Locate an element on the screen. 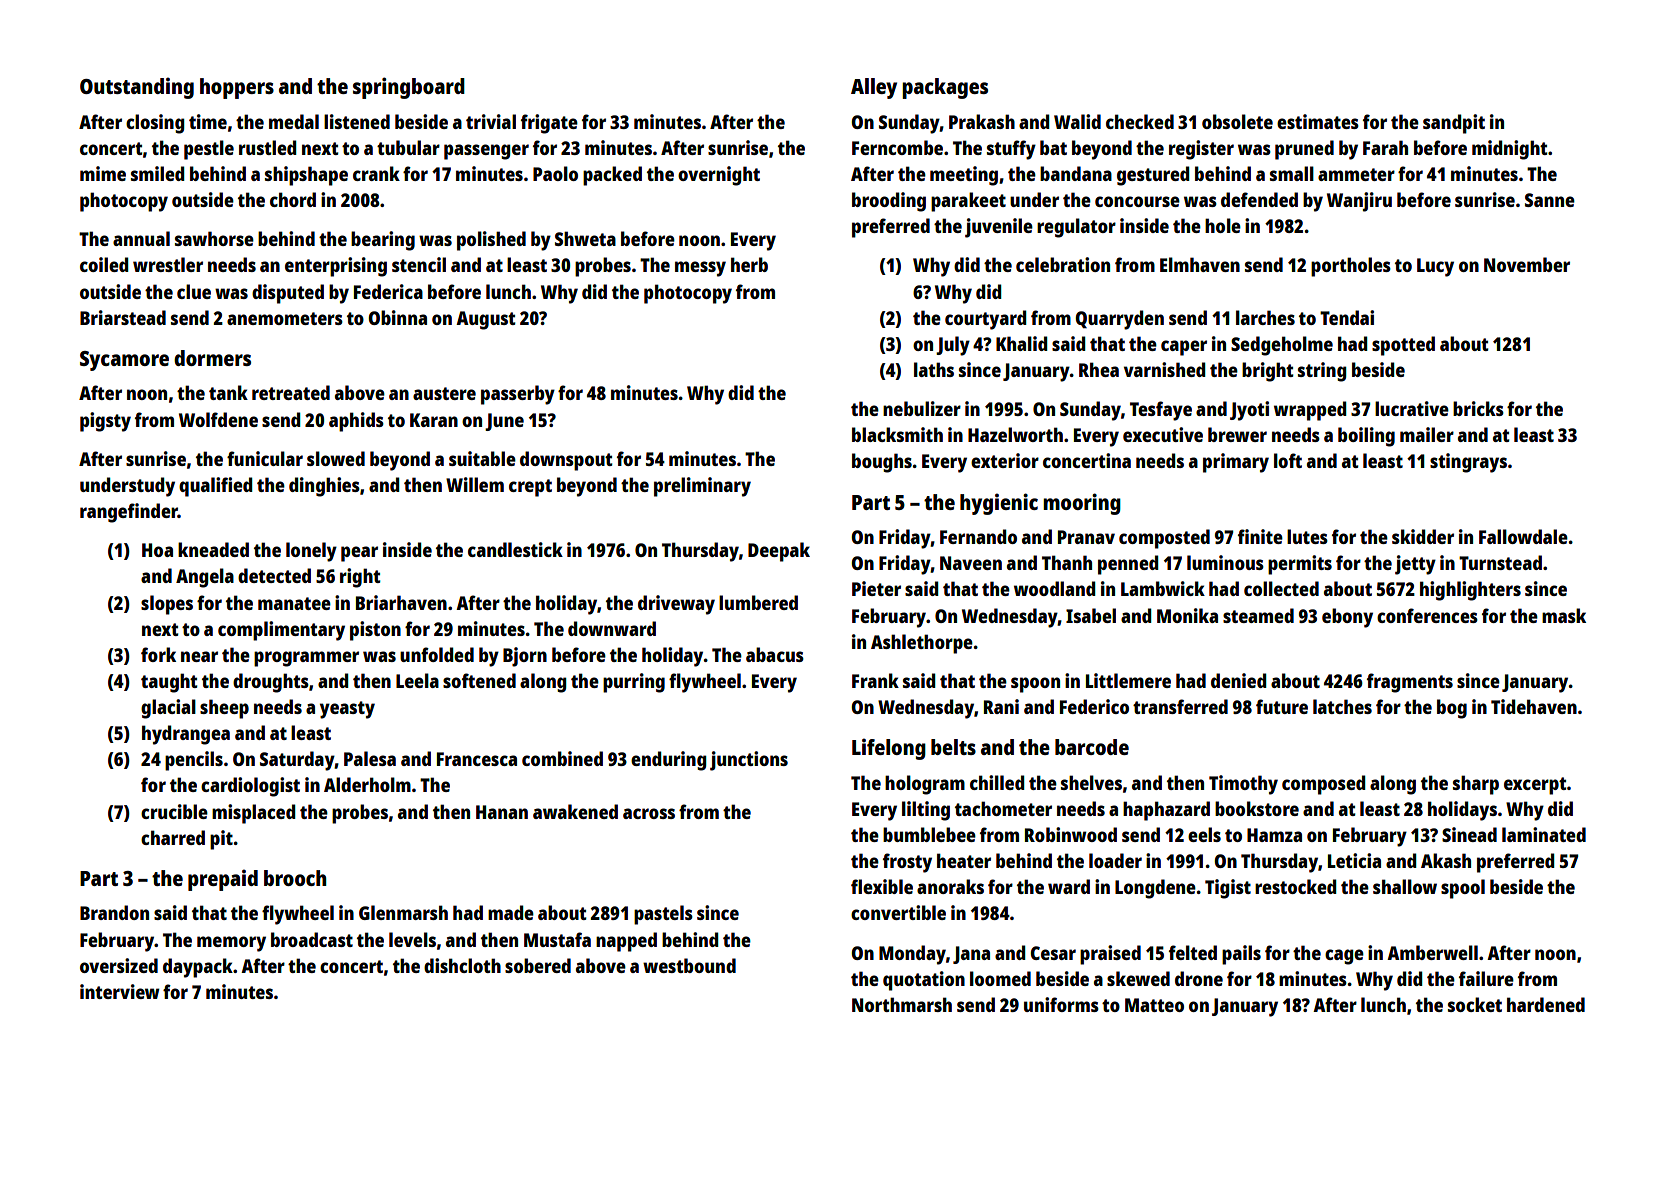  Northmarsh is located at coordinates (902, 1004).
